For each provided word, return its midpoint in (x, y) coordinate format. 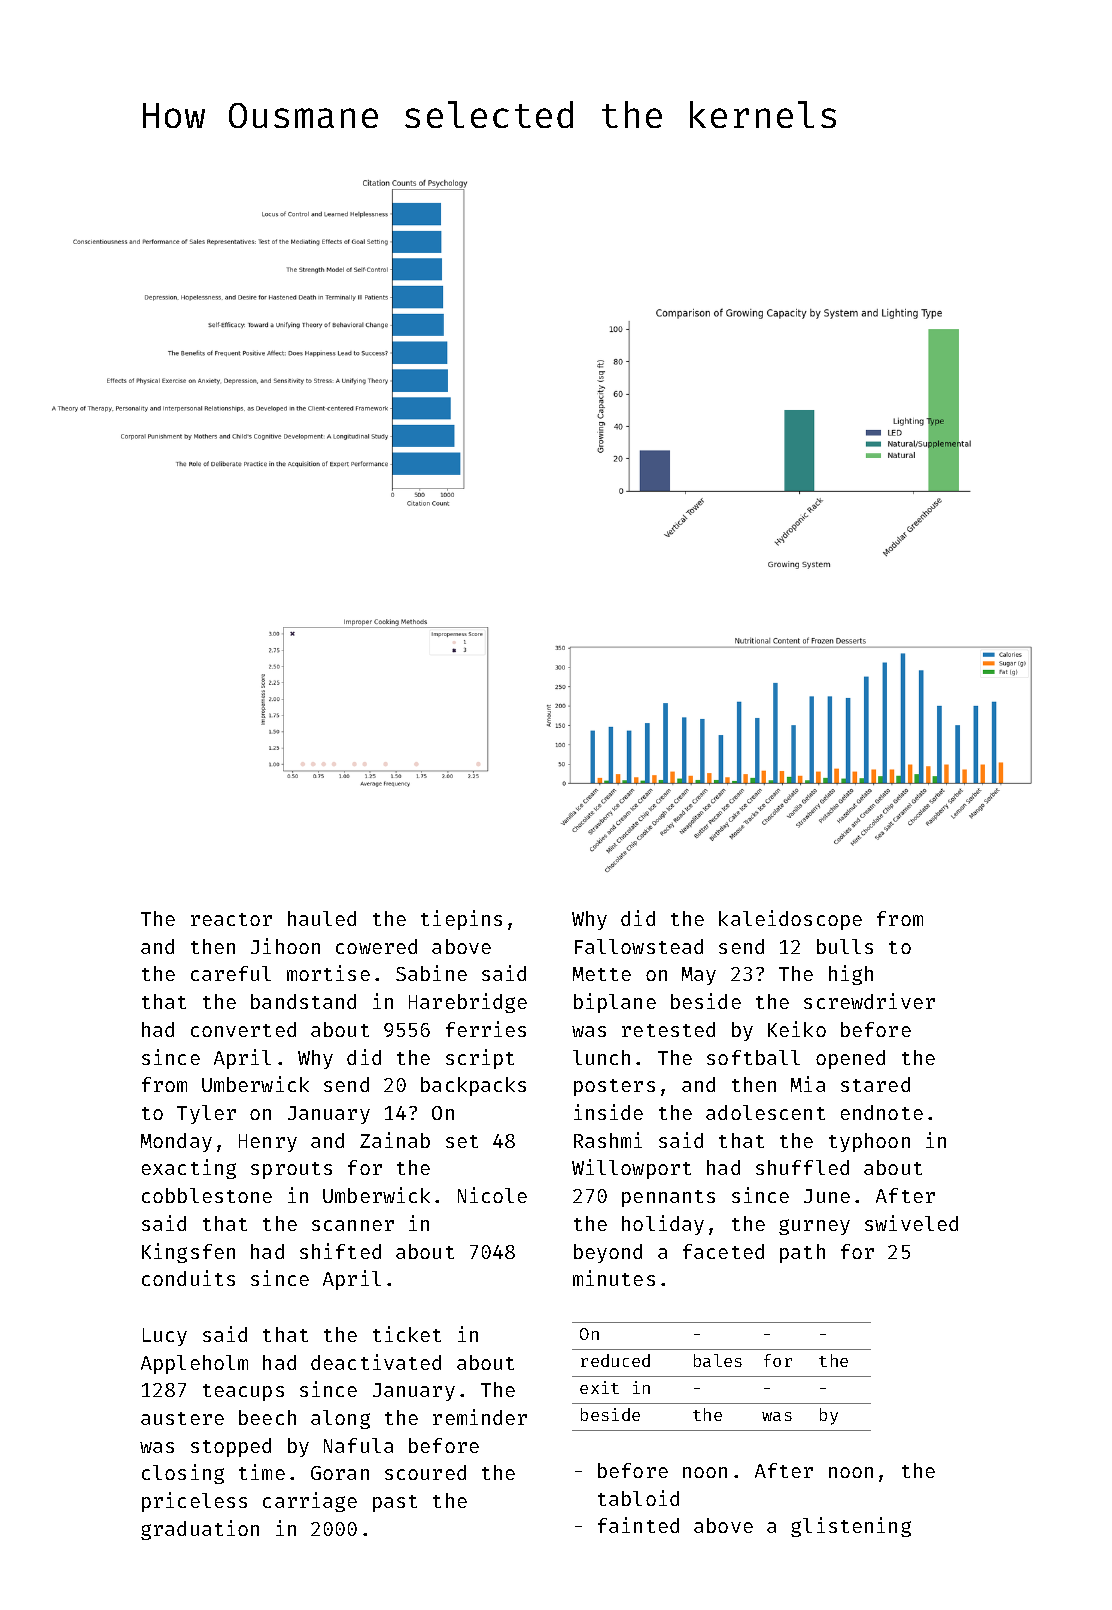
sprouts (291, 1170)
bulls (845, 946)
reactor (231, 919)
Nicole (492, 1195)
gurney (814, 1227)
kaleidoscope (790, 920)
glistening (851, 1527)
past (395, 1503)
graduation (200, 1530)
